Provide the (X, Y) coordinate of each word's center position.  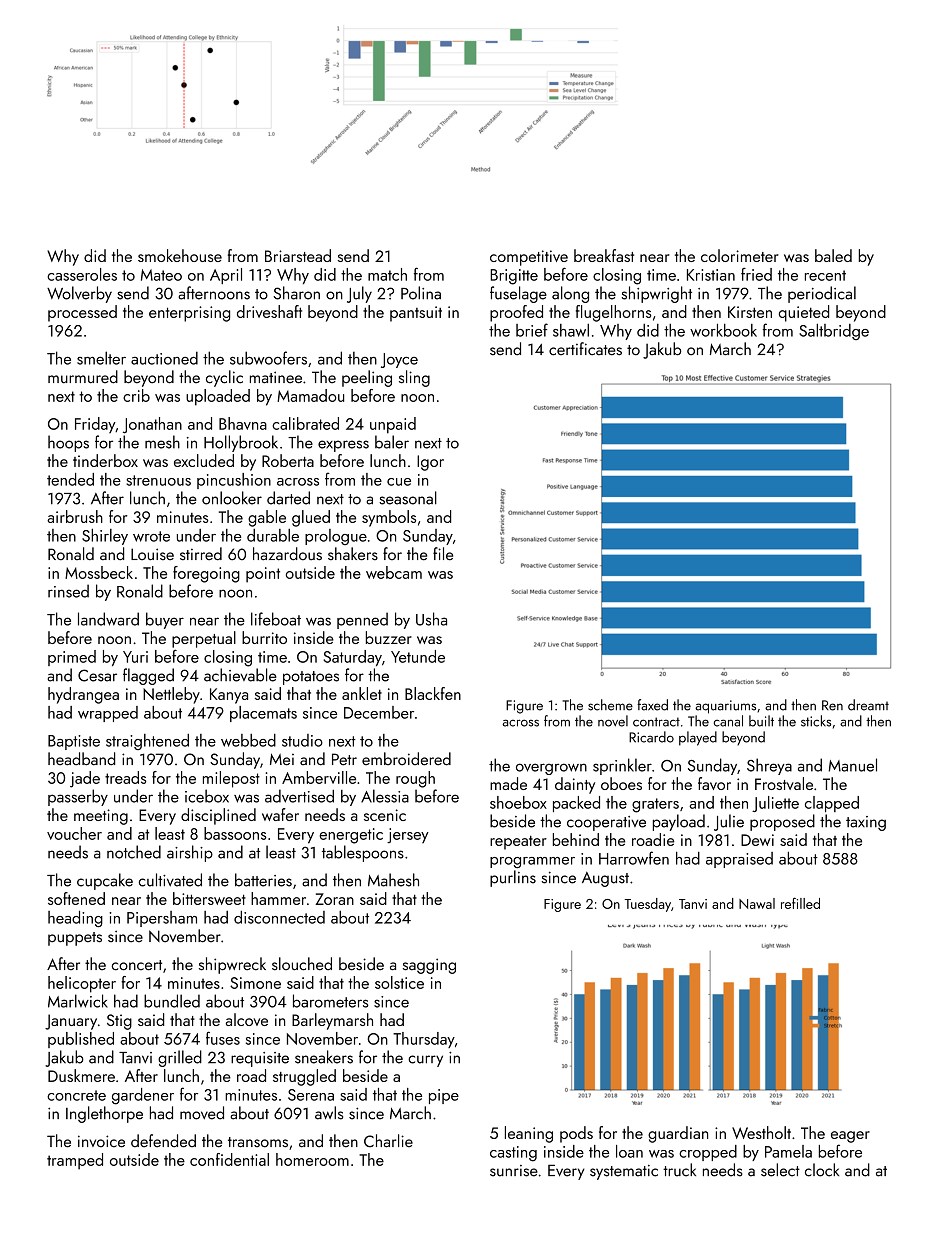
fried (756, 274)
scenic (385, 815)
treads (126, 777)
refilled (800, 903)
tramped (75, 1161)
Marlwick (78, 1001)
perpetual (204, 639)
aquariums (725, 707)
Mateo (161, 275)
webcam (394, 572)
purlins (513, 878)
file (443, 554)
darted (288, 498)
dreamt (868, 705)
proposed (782, 822)
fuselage (518, 294)
